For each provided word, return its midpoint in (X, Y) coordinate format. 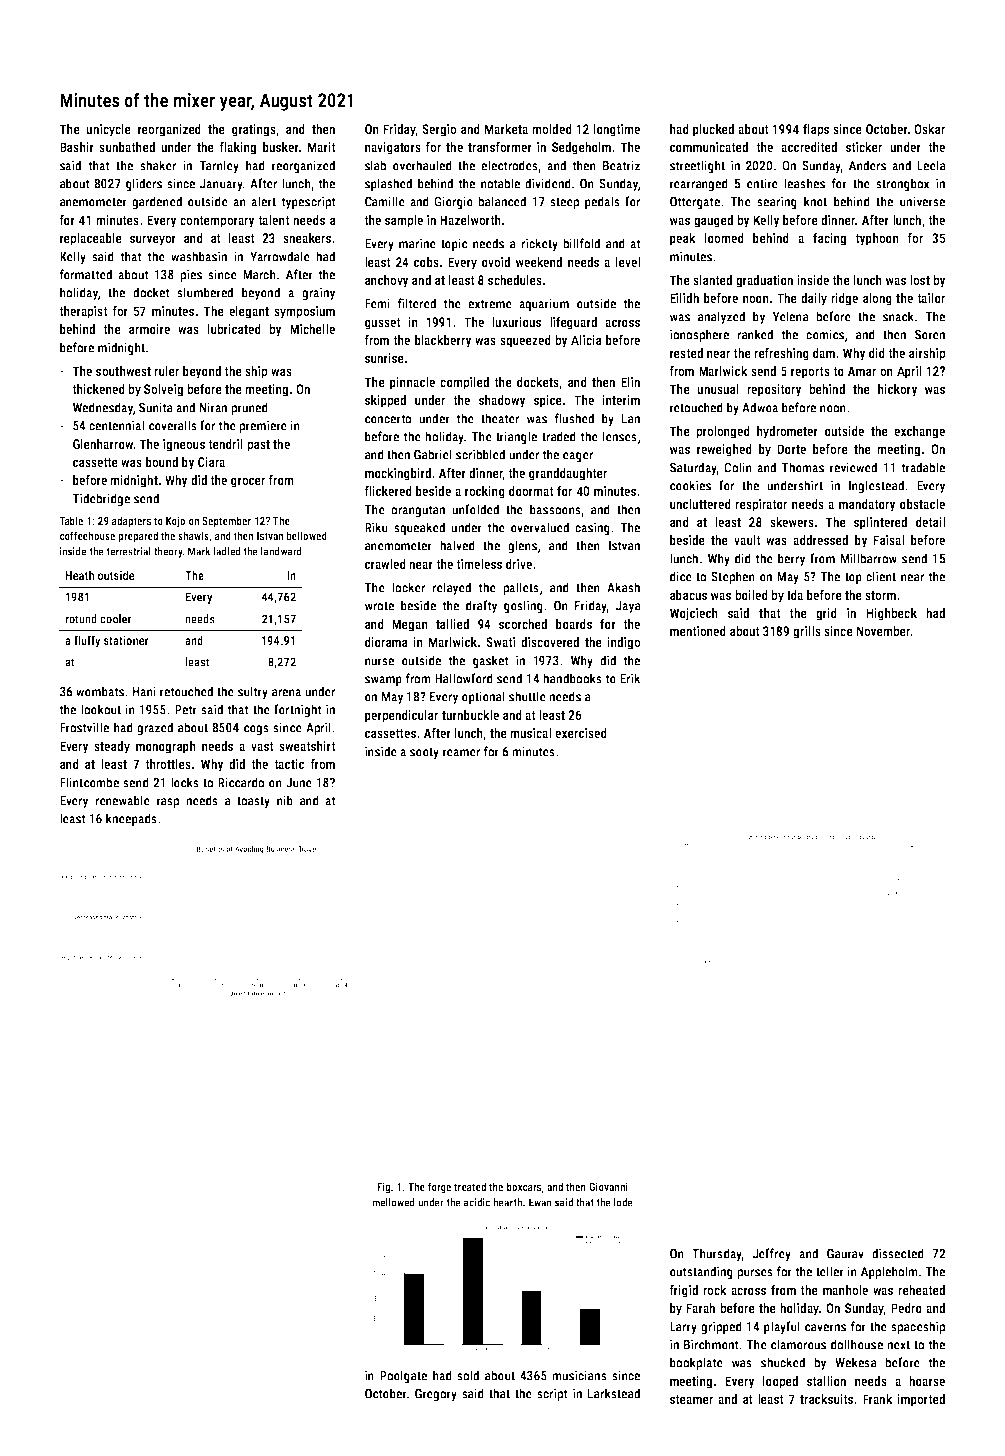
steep (564, 203)
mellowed (393, 1202)
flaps (816, 130)
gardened (157, 202)
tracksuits (826, 1399)
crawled (385, 564)
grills (807, 632)
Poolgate (403, 1376)
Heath (79, 575)
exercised (581, 733)
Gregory (436, 1394)
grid (826, 614)
